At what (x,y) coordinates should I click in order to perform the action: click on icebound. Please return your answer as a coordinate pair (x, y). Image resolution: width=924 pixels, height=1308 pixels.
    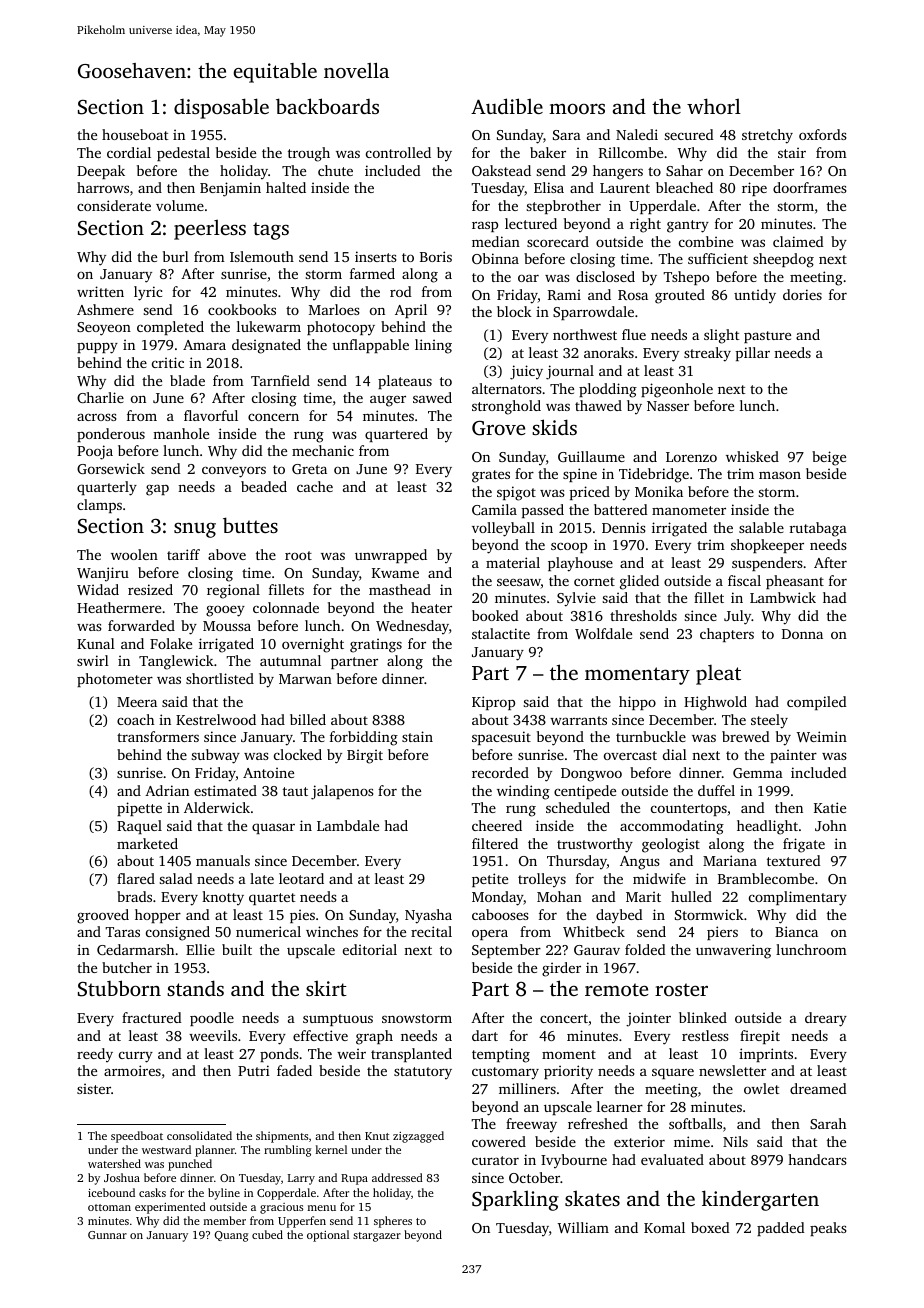
    Looking at the image, I should click on (111, 1192).
